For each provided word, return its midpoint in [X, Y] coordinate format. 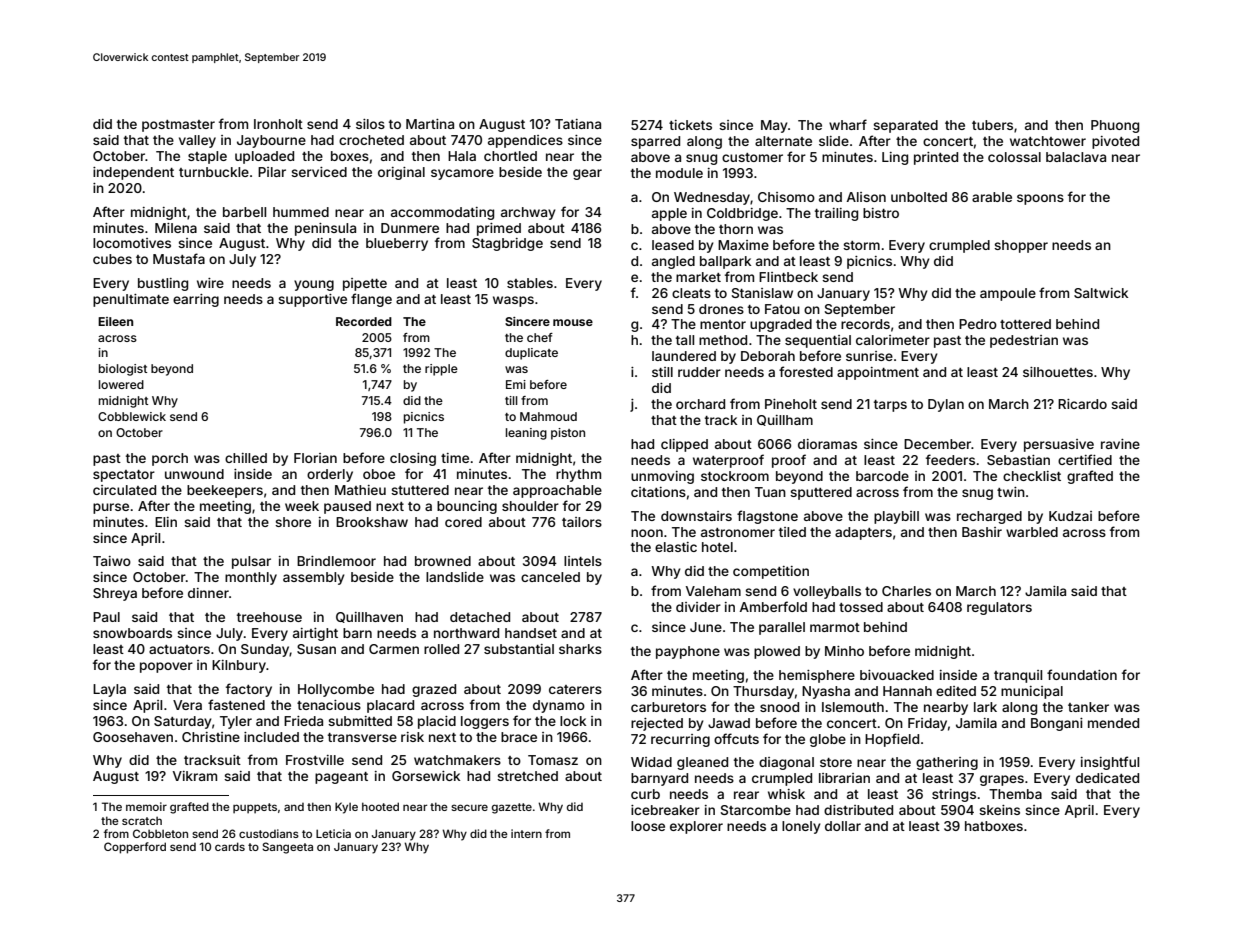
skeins [999, 810]
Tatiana [578, 124]
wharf [848, 124]
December [937, 444]
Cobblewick [132, 416]
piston [568, 434]
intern [526, 833]
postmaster [178, 126]
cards [230, 846]
